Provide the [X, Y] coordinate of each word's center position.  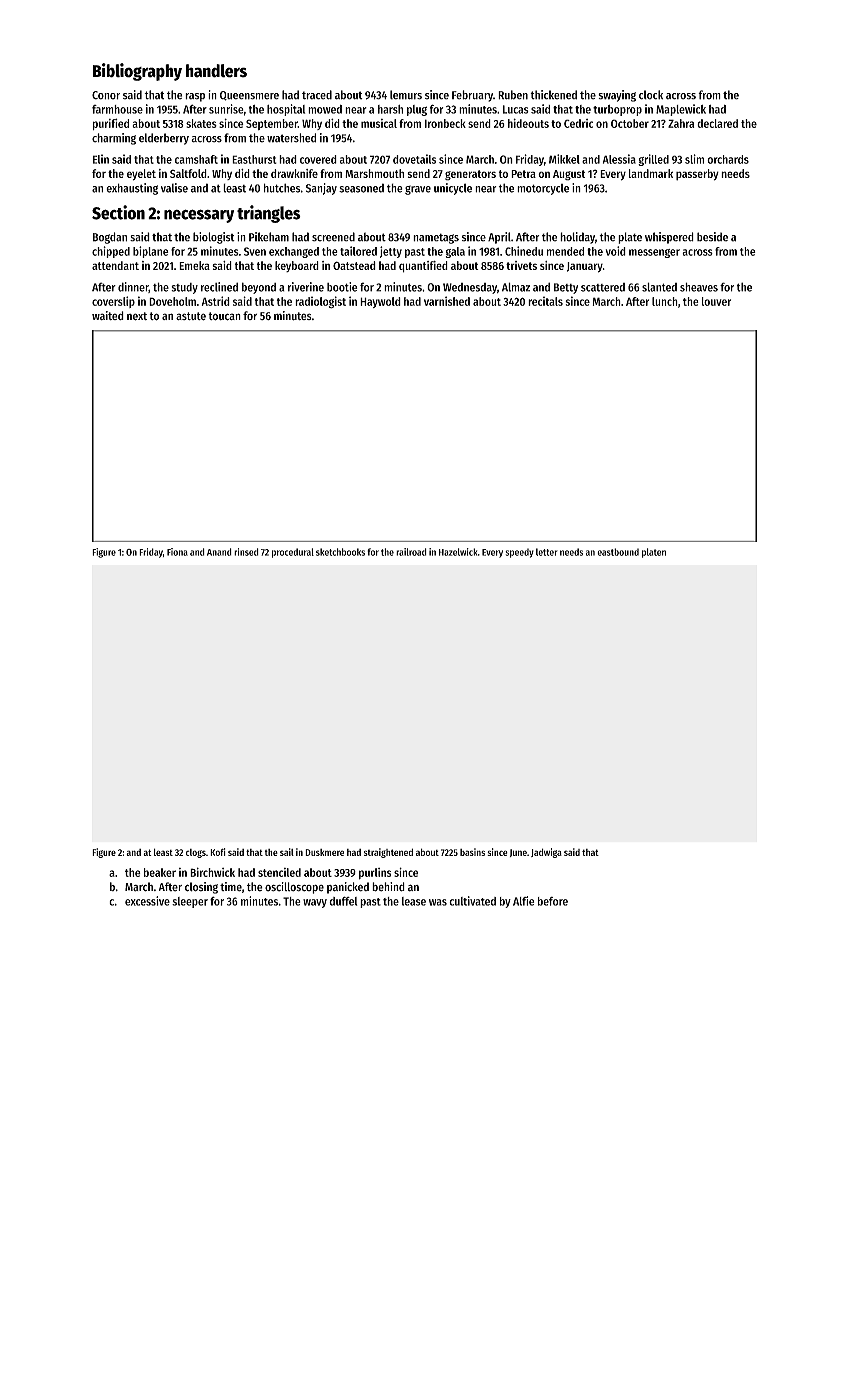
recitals [545, 301]
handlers [216, 71]
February [472, 96]
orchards [728, 159]
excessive [147, 901]
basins [472, 852]
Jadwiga [546, 853]
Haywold [380, 302]
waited [108, 315]
